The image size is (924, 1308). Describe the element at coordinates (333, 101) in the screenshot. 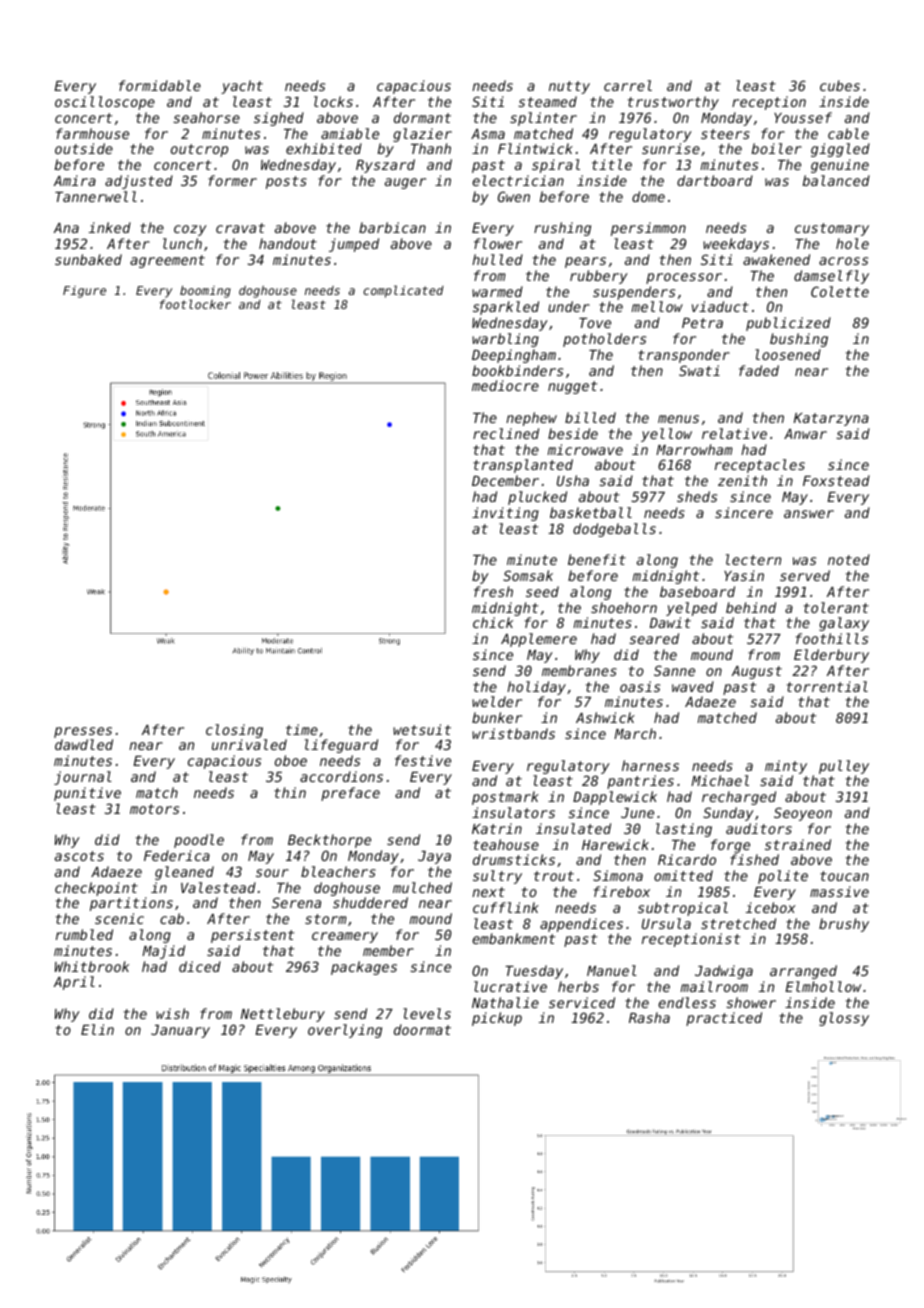

I see `locks` at that location.
